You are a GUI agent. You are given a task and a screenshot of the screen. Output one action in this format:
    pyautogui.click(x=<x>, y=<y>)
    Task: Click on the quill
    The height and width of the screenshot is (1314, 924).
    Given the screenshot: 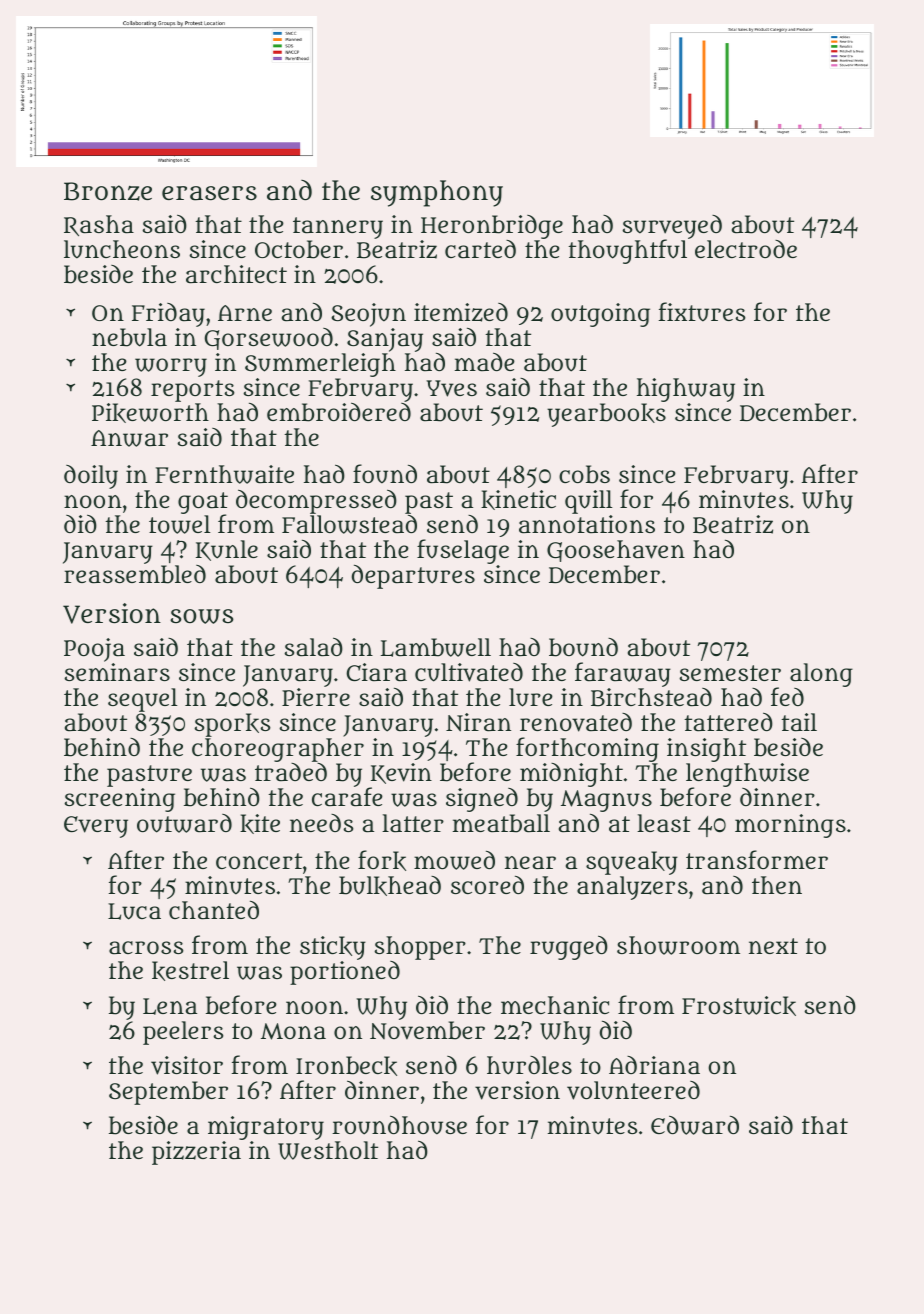 What is the action you would take?
    pyautogui.click(x=588, y=502)
